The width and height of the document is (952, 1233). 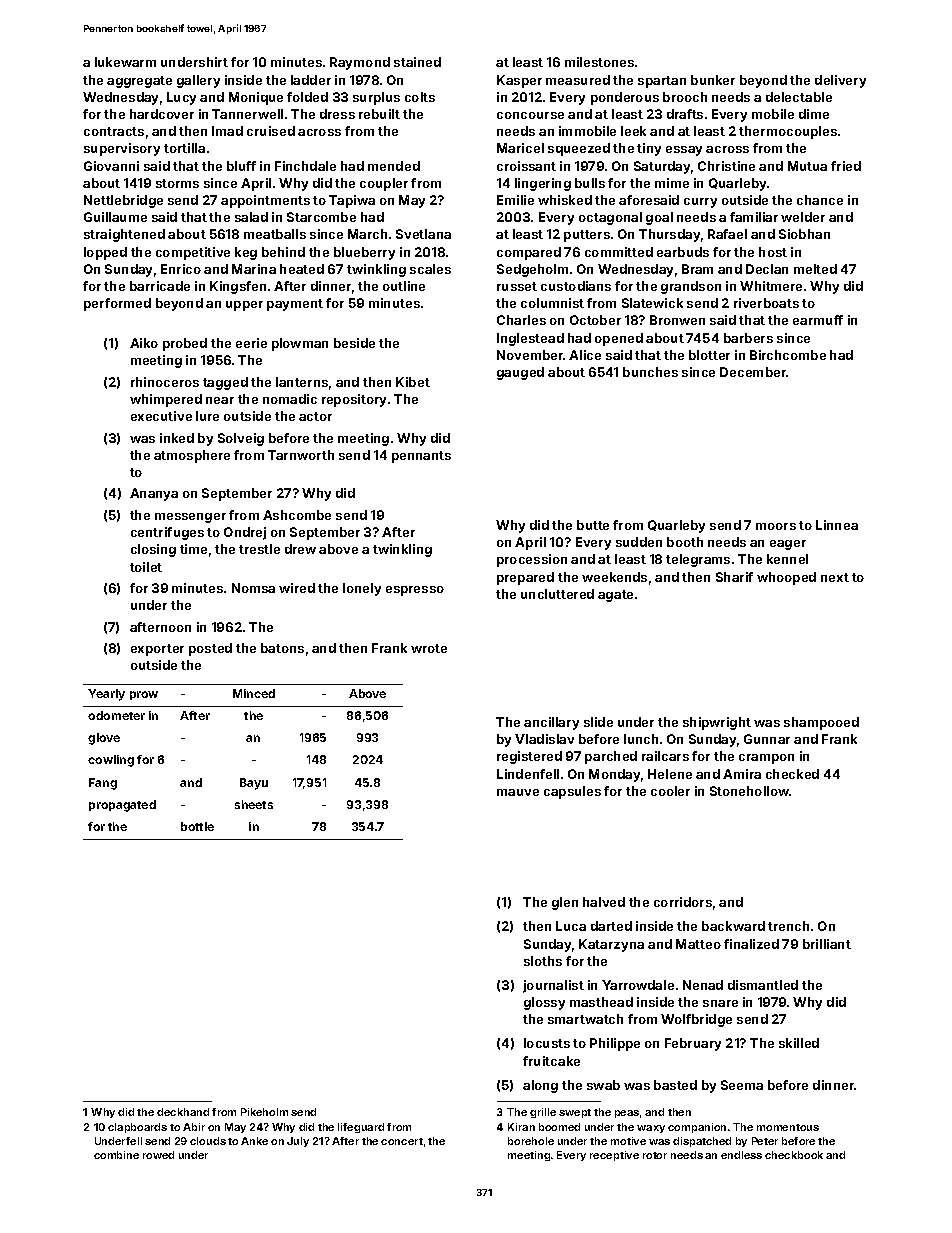 What do you see at coordinates (531, 1141) in the document?
I see `borehole` at bounding box center [531, 1141].
